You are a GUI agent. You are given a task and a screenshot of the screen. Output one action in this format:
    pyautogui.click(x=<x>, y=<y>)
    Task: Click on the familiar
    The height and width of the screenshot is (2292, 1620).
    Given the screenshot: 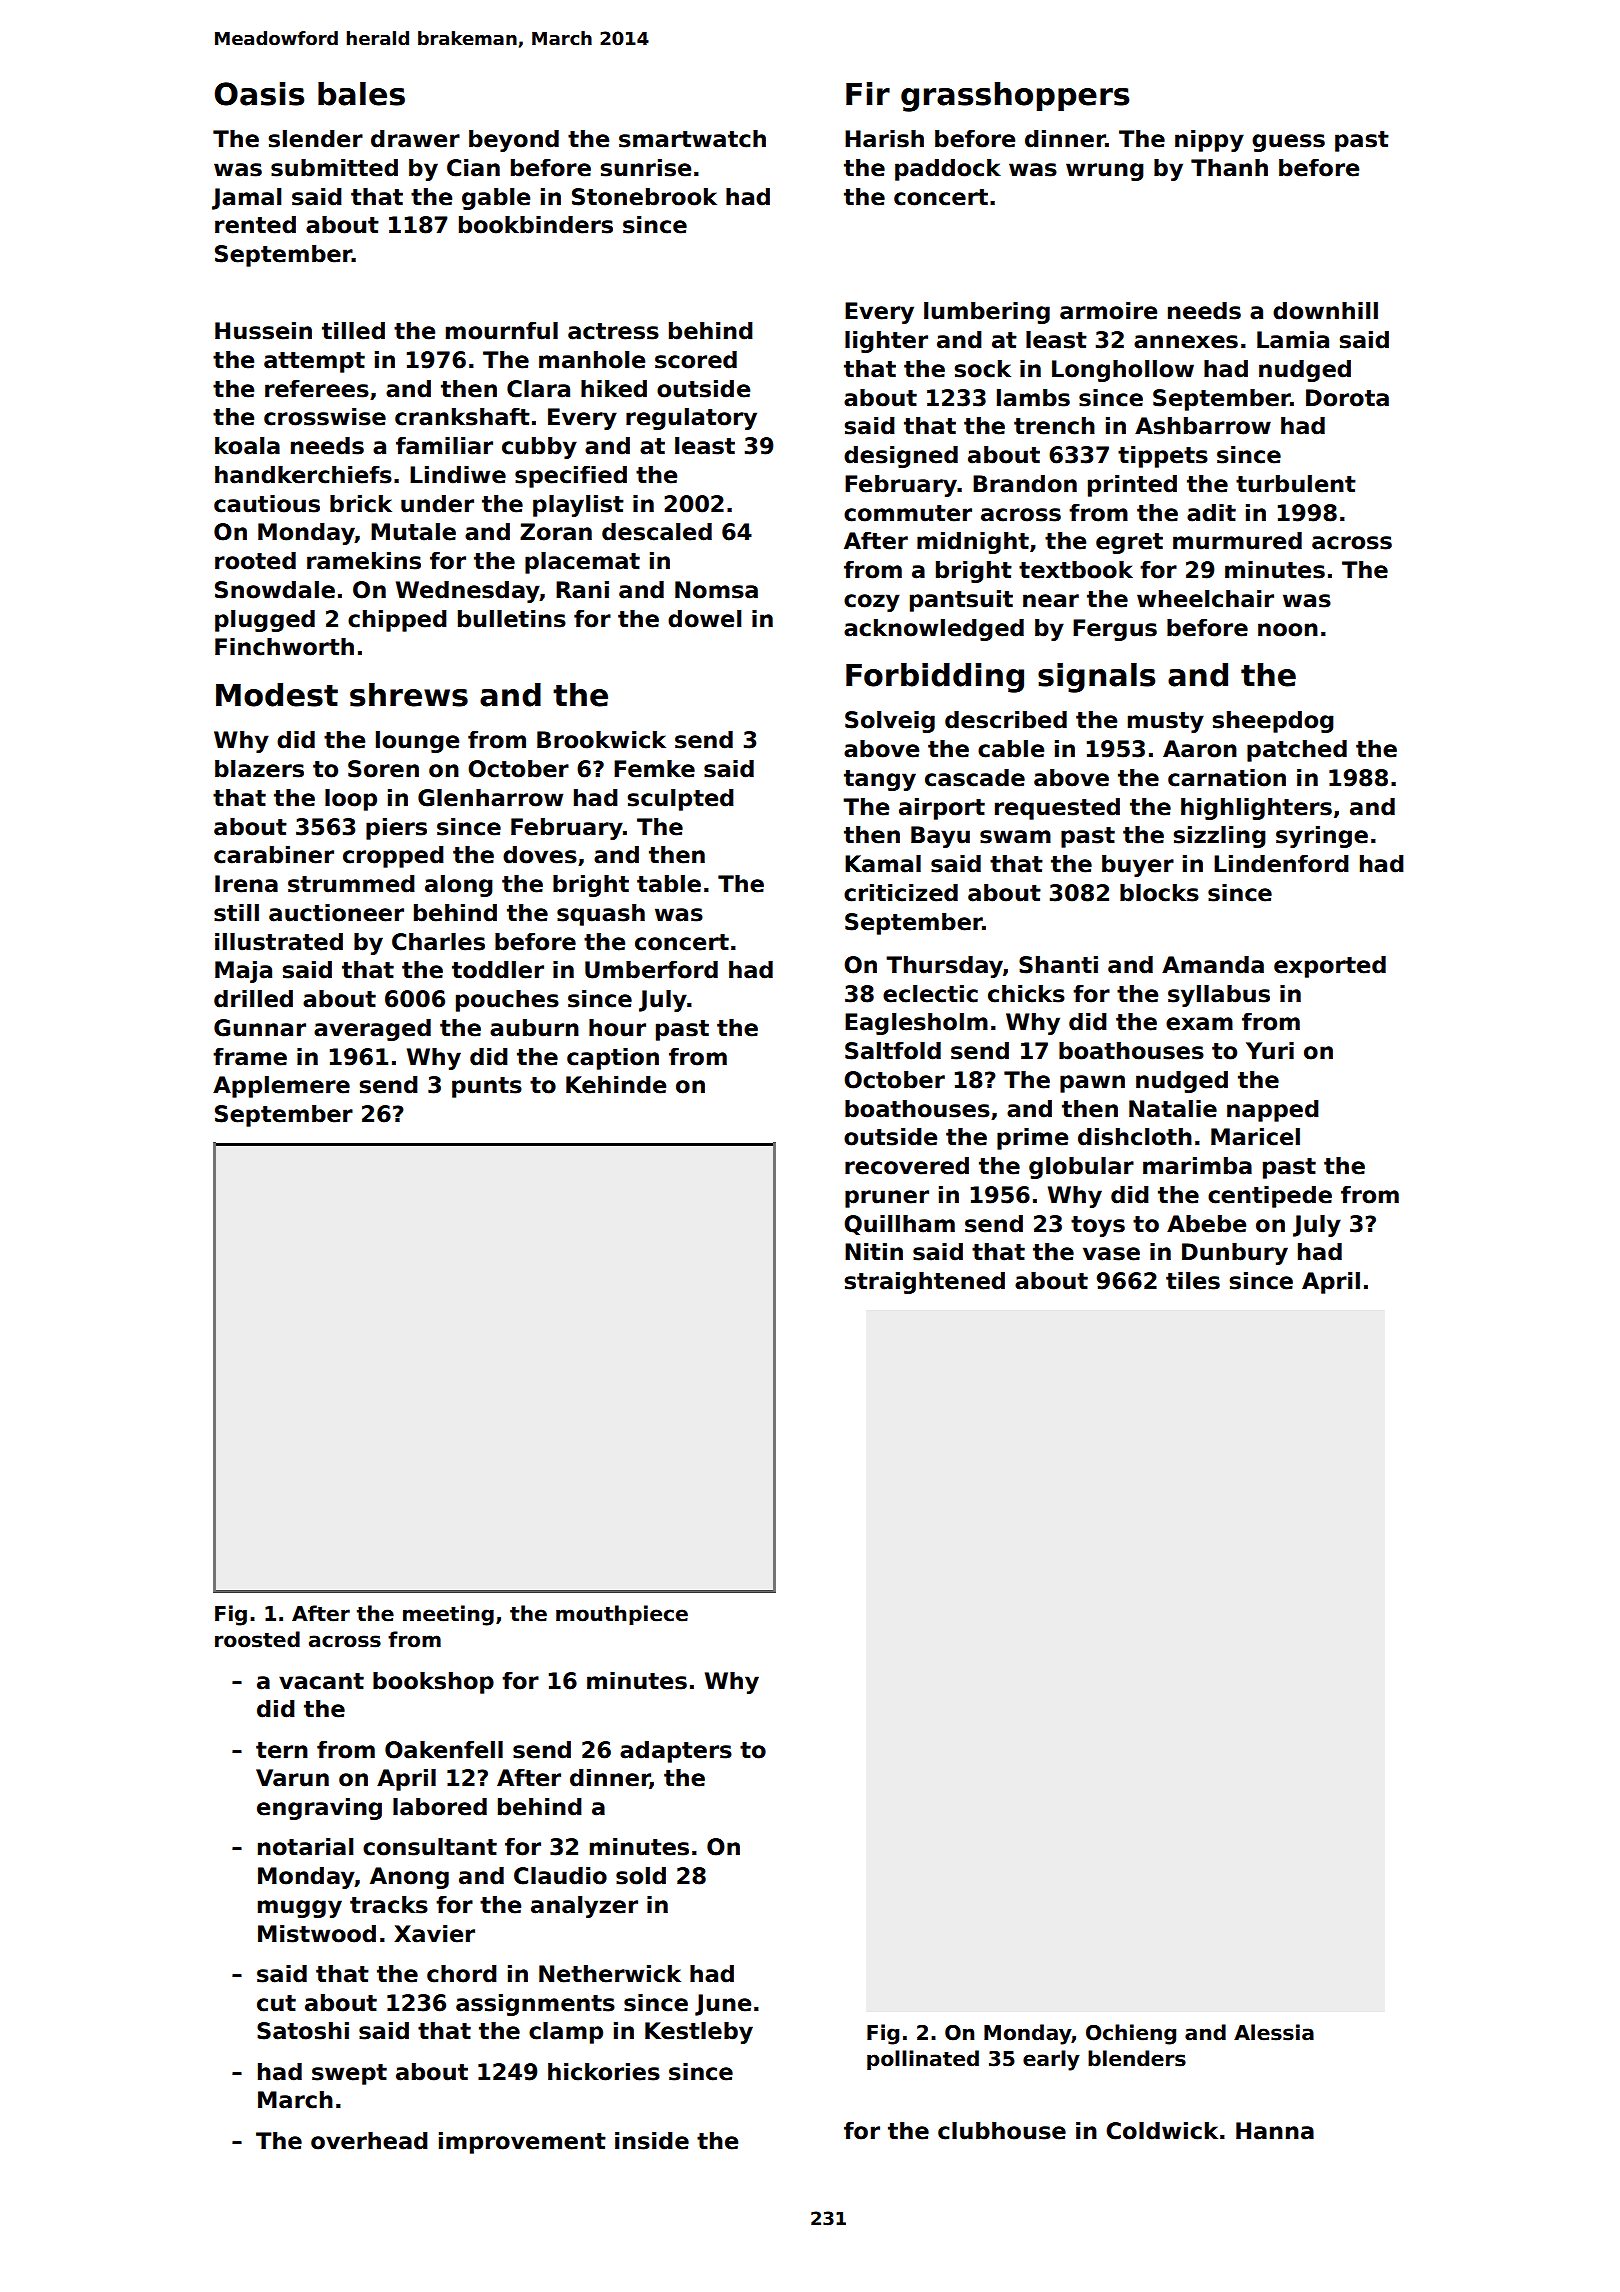 What is the action you would take?
    pyautogui.click(x=444, y=446)
